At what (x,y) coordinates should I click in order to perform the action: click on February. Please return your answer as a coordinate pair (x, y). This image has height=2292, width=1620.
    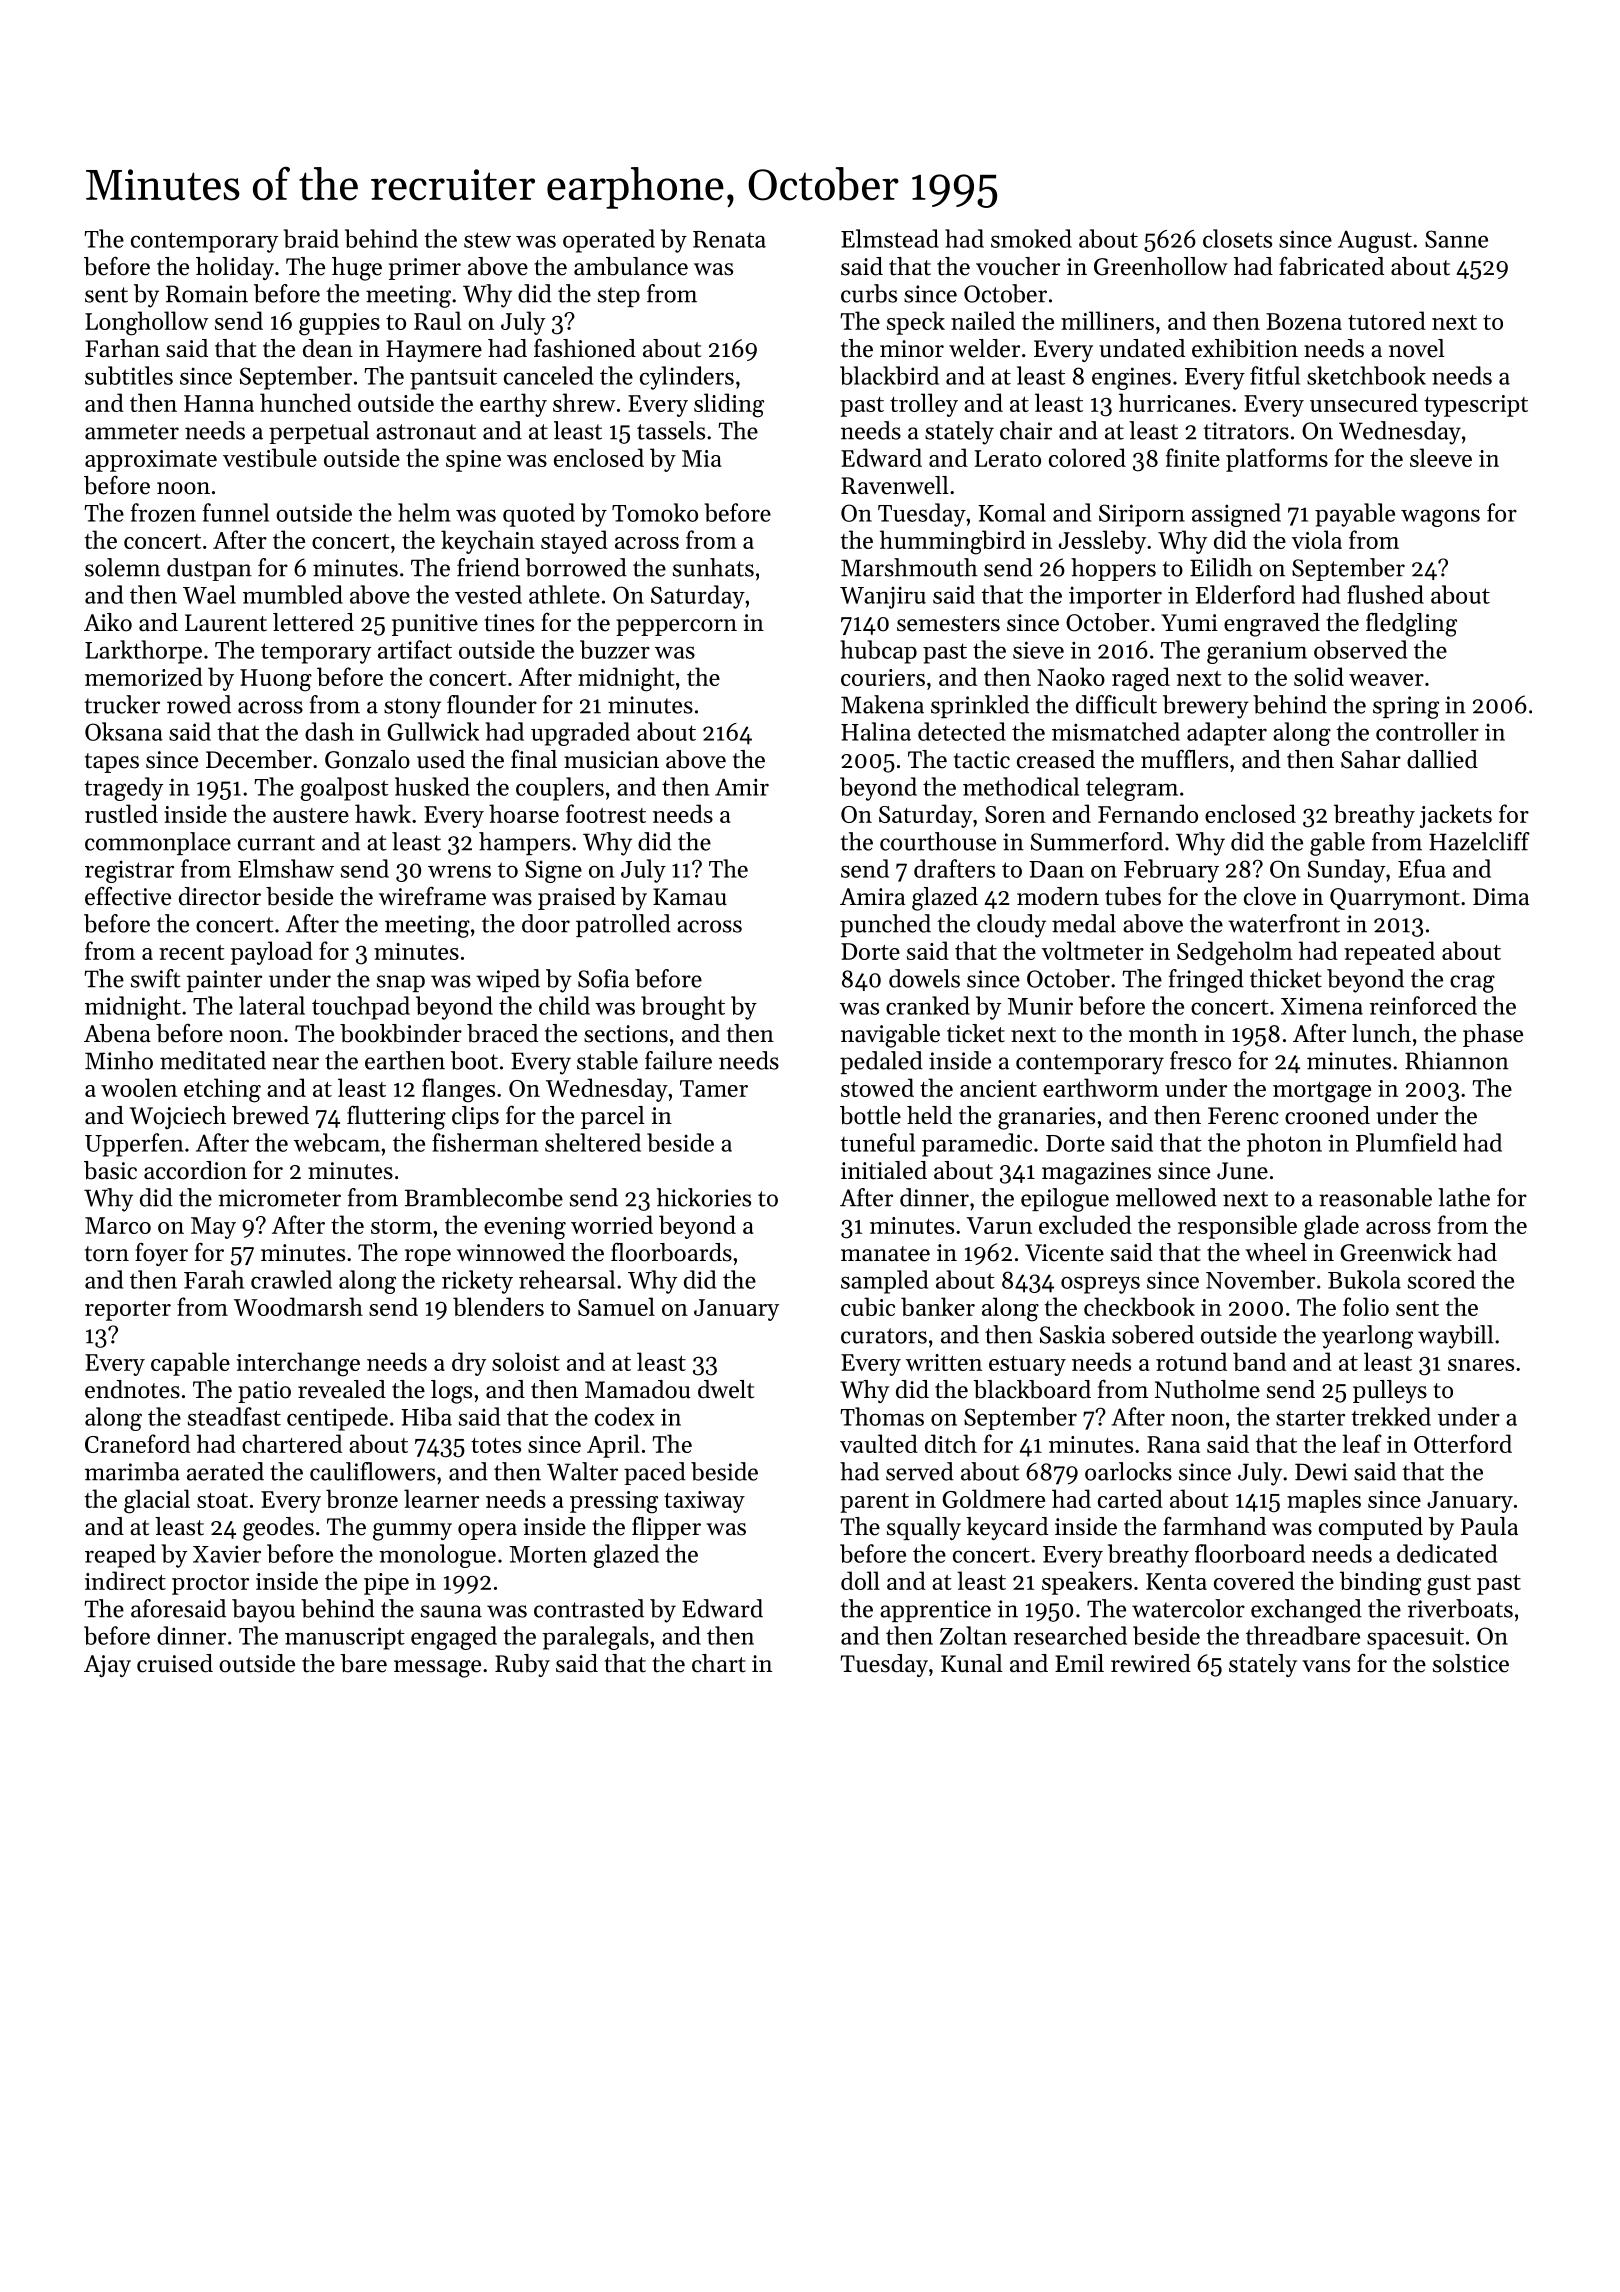
    Looking at the image, I should click on (1171, 871).
